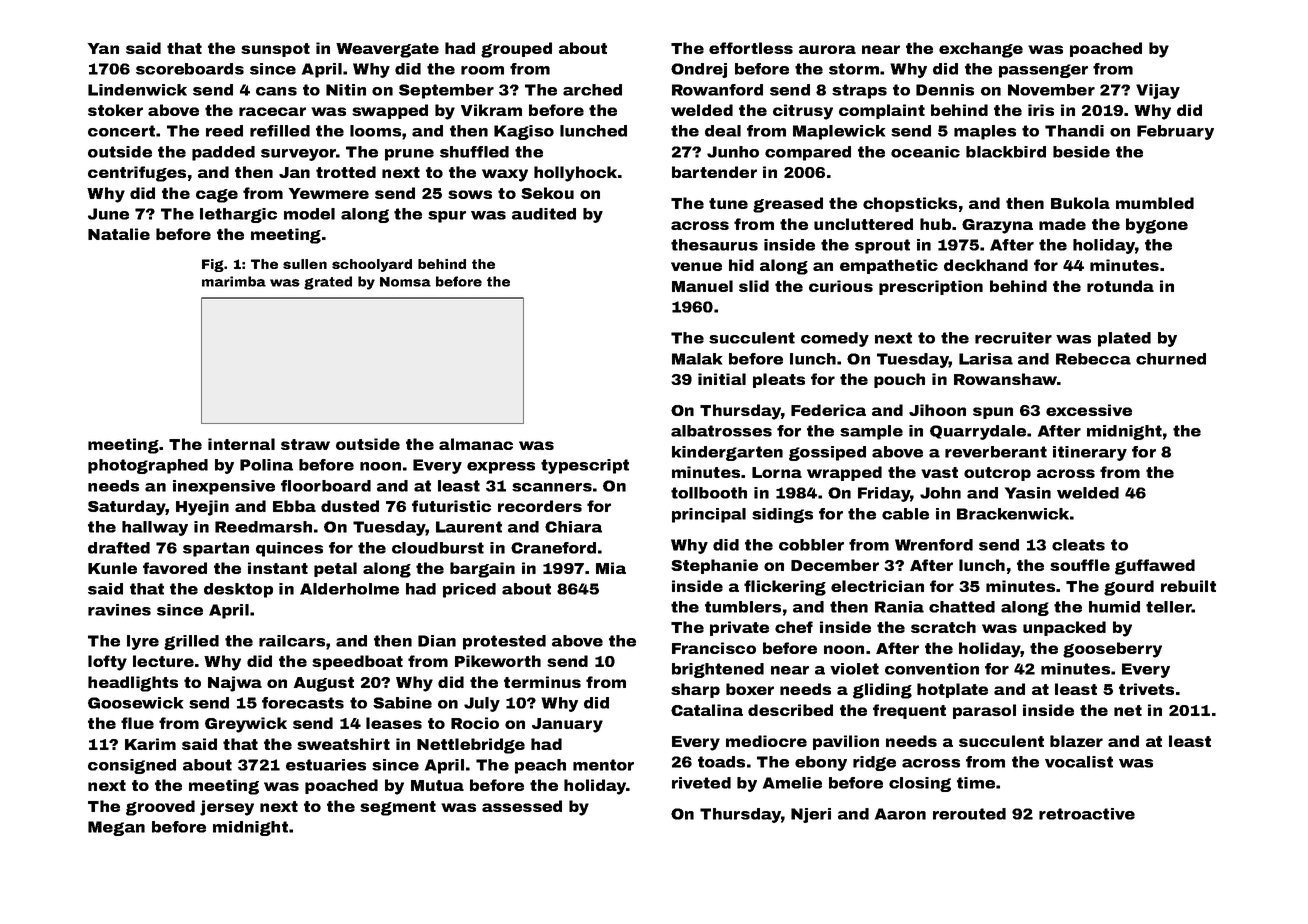 The height and width of the image is (924, 1308). I want to click on room, so click(482, 70).
